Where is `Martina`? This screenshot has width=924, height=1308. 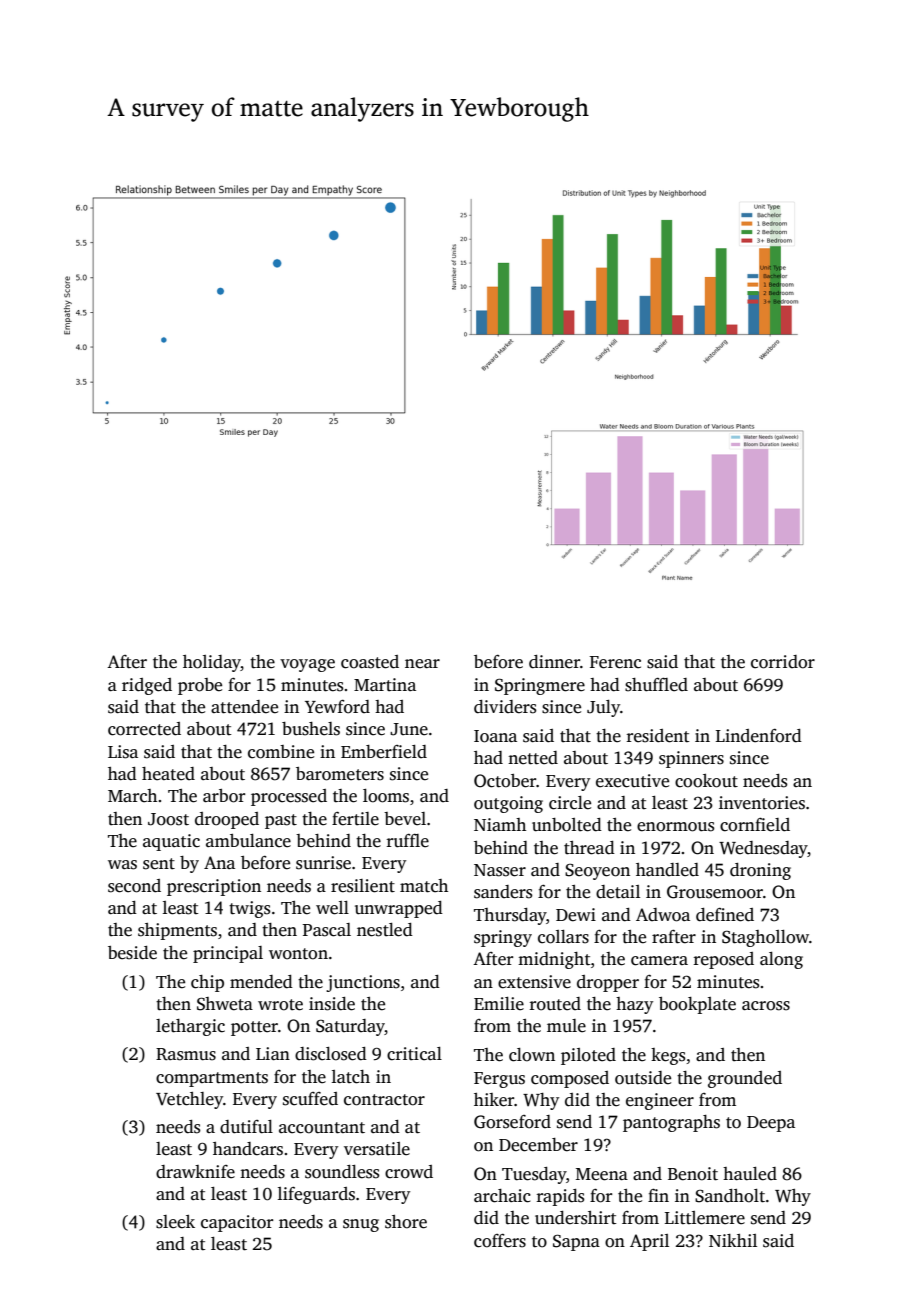
Martina is located at coordinates (385, 685).
